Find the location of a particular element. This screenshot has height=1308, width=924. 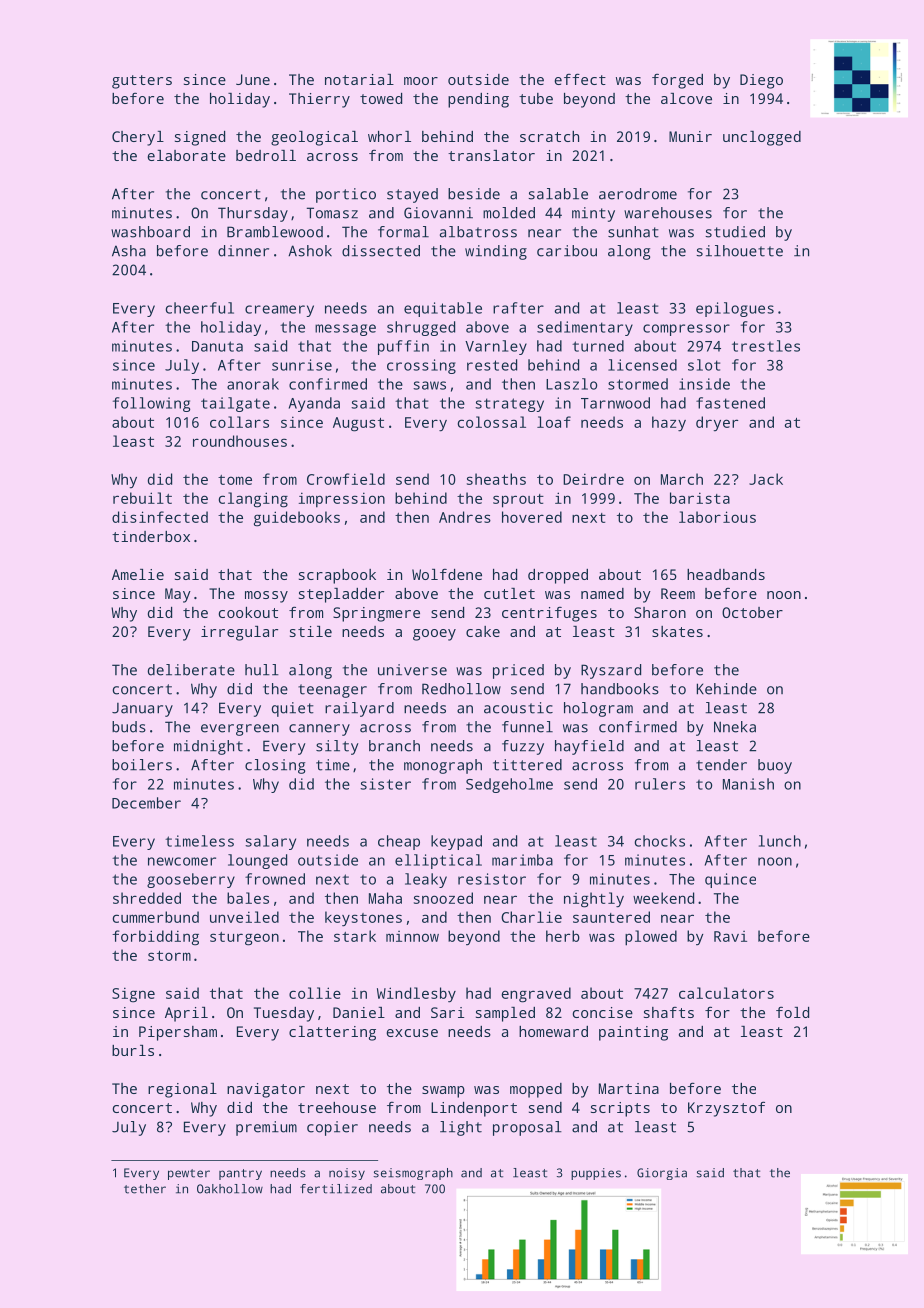

elaborate is located at coordinates (186, 155).
